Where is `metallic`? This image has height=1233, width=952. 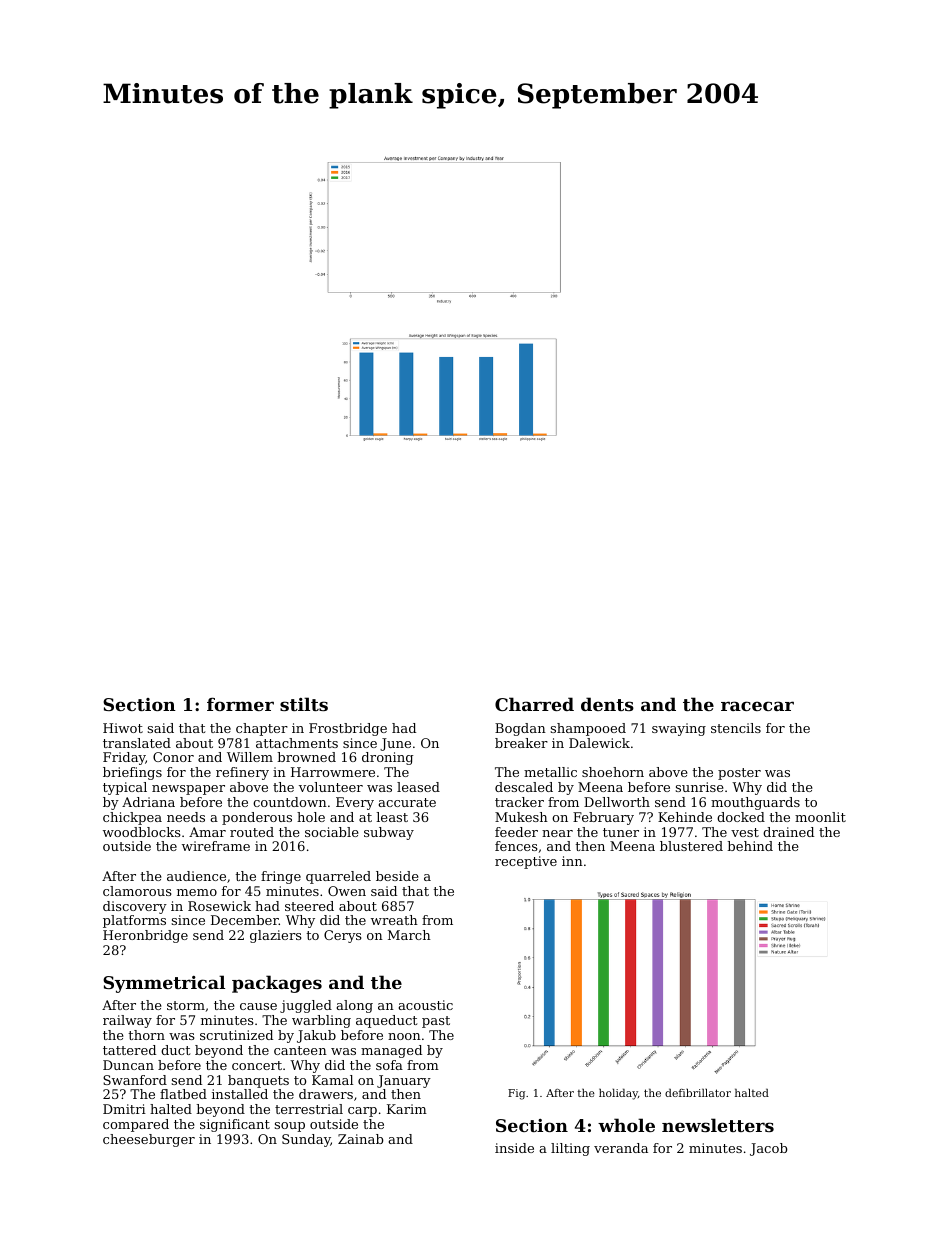 metallic is located at coordinates (550, 772).
